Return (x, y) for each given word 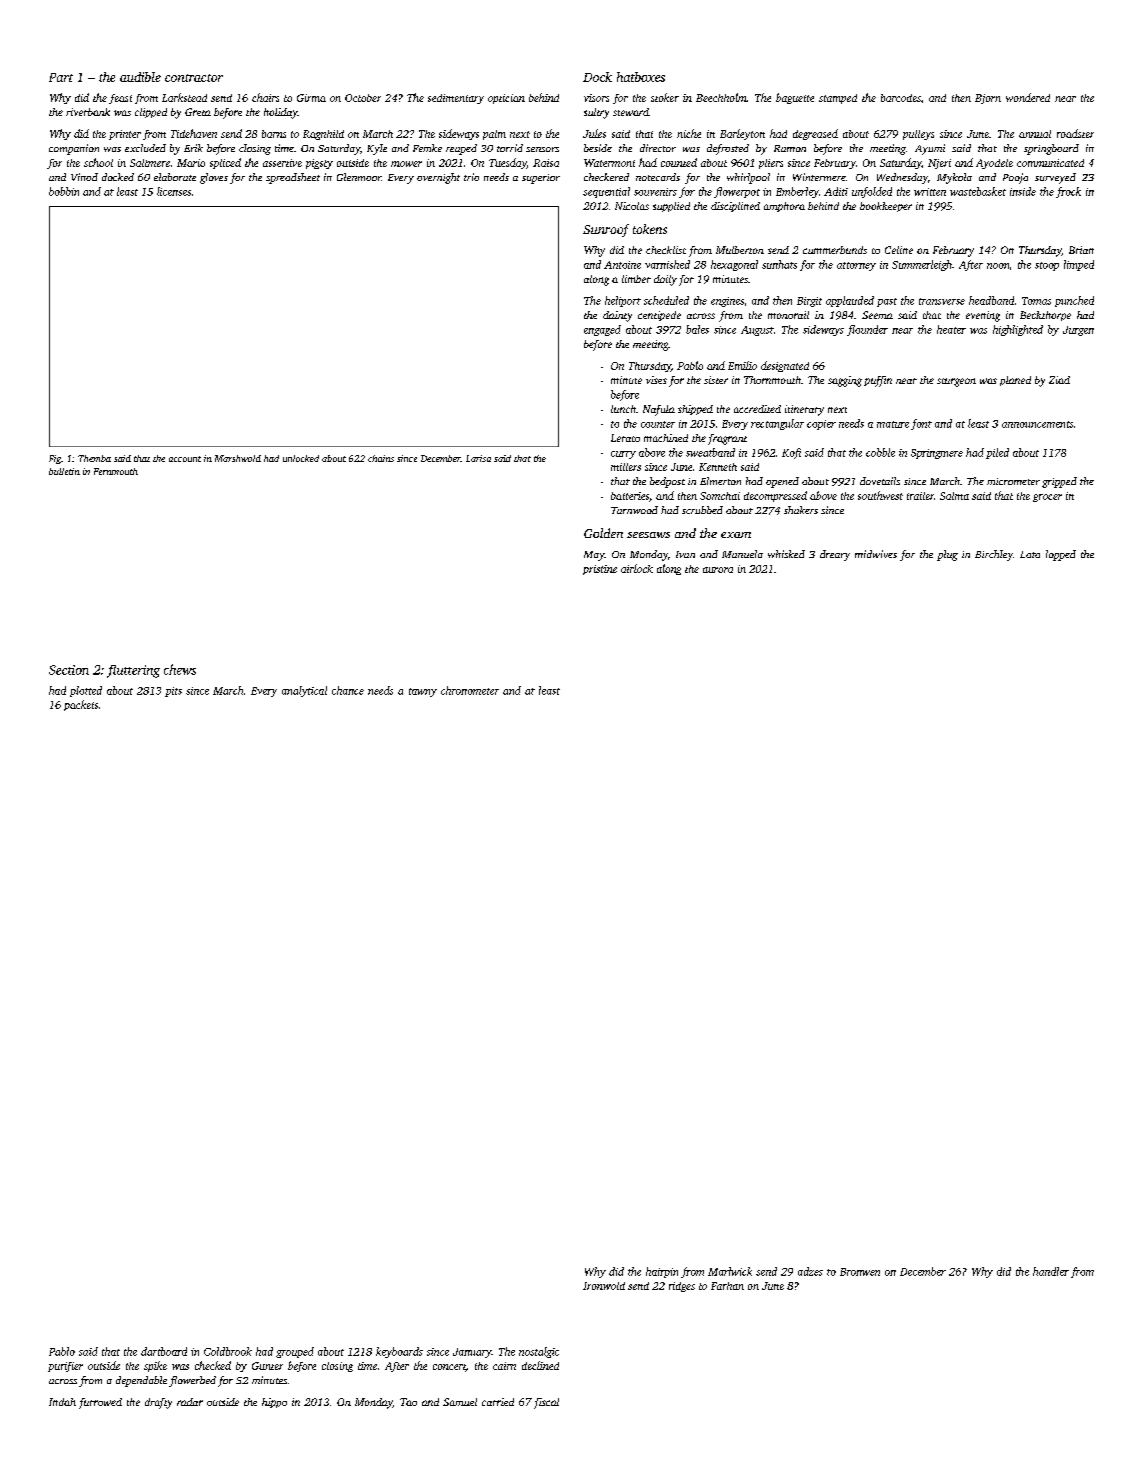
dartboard (164, 1351)
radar (190, 1402)
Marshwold (238, 458)
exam (736, 535)
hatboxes (641, 77)
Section (69, 670)
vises (656, 380)
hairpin (662, 1272)
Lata (1030, 554)
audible (140, 77)
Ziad (1059, 380)
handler (1051, 1271)
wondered (1028, 97)
